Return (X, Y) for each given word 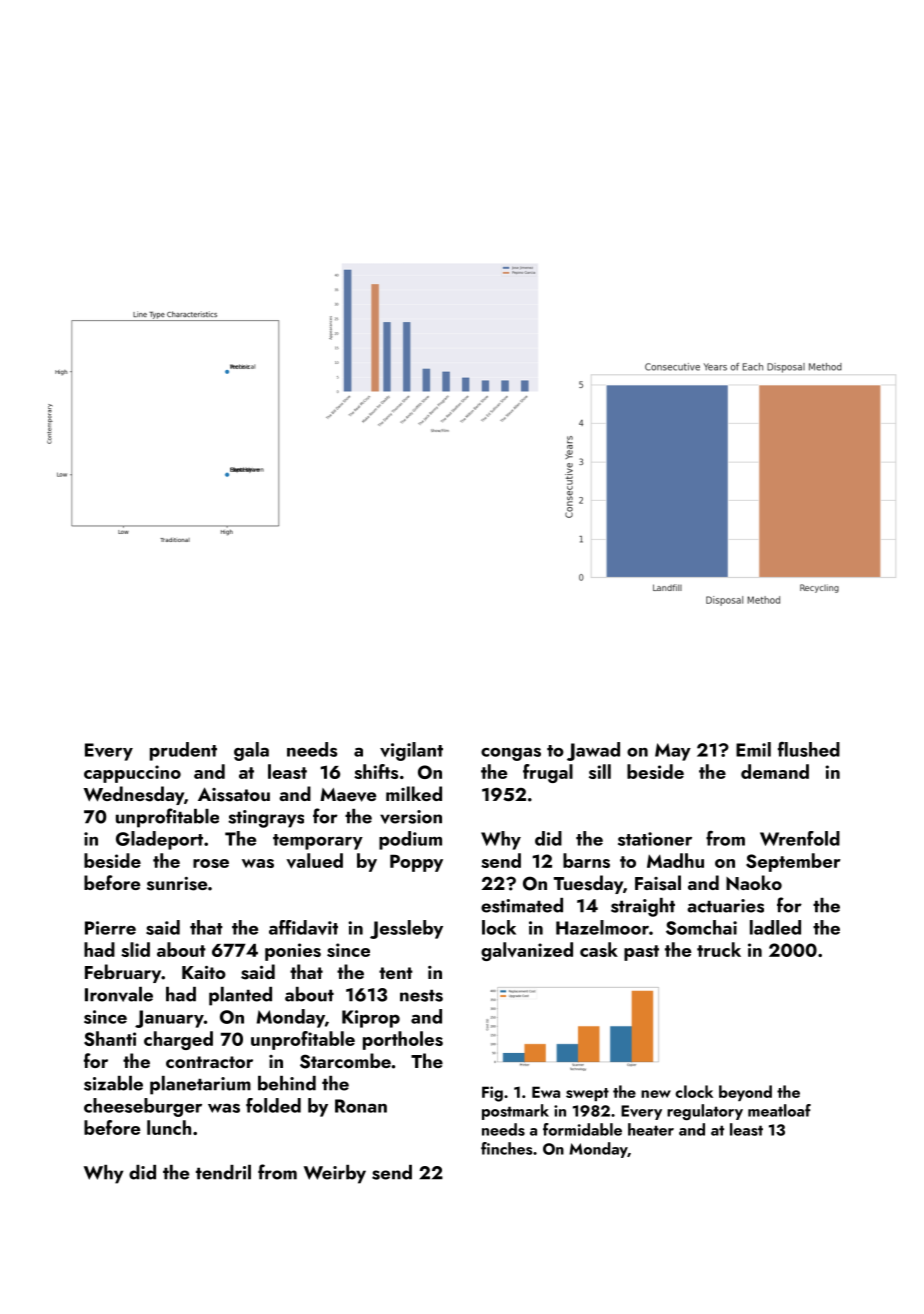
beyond (745, 1093)
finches (507, 1148)
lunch (169, 1127)
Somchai (701, 927)
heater (651, 1129)
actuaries (725, 906)
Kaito (204, 972)
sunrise (177, 884)
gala (251, 751)
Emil (753, 749)
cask (599, 949)
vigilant (411, 751)
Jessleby (406, 929)
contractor (209, 1062)
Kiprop (371, 1019)
